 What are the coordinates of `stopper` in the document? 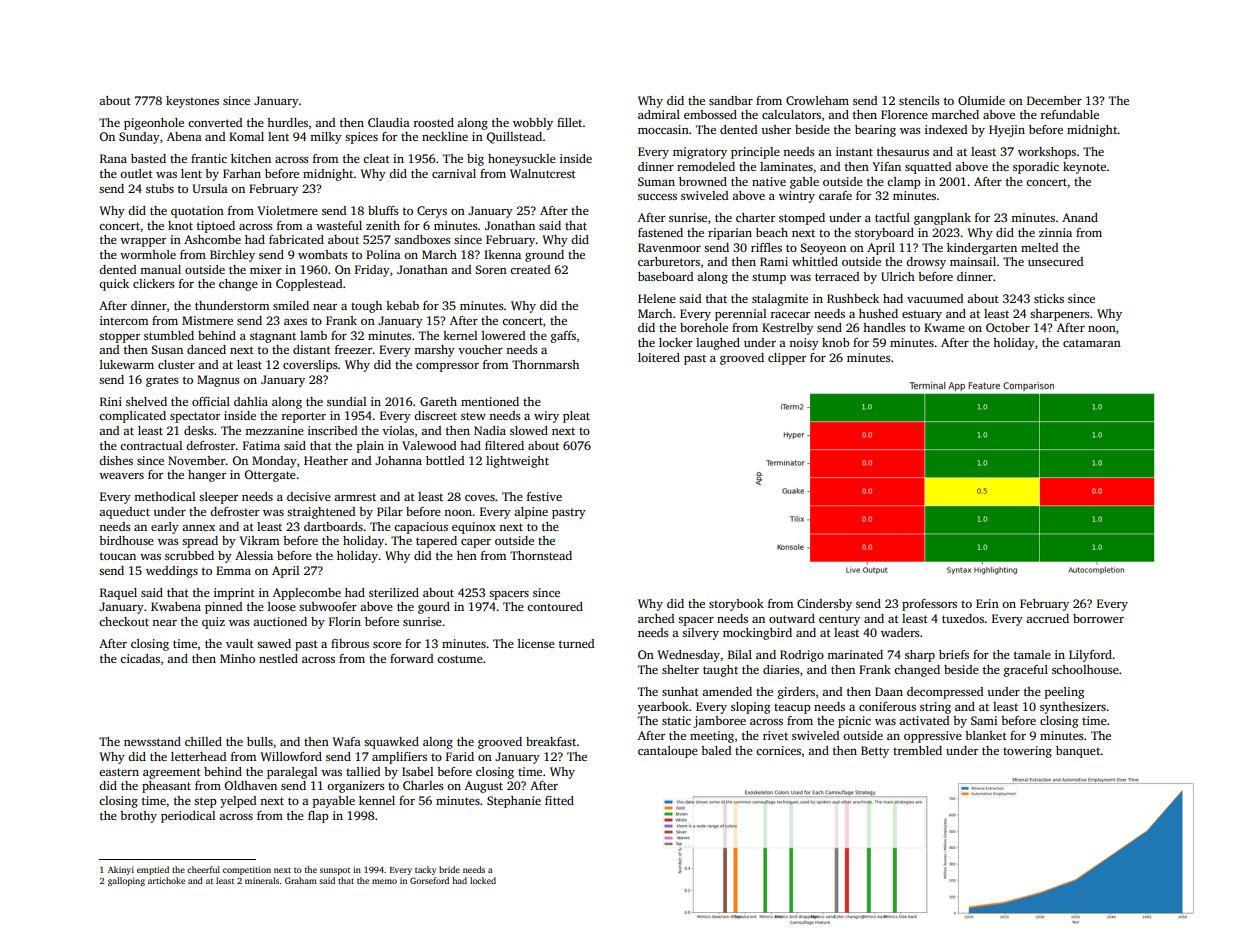 It's located at (119, 337).
